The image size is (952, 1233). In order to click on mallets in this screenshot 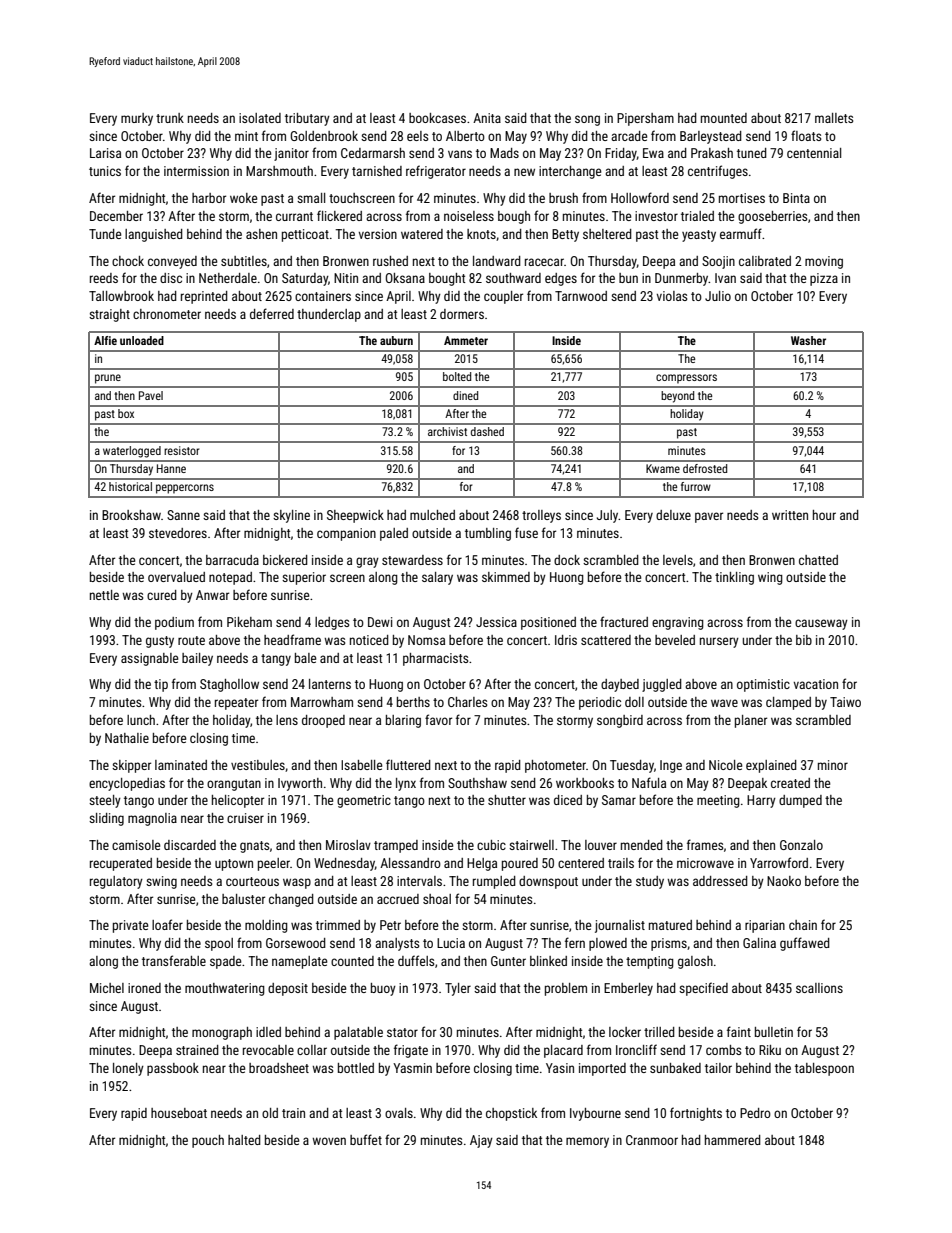, I will do `click(834, 118)`.
